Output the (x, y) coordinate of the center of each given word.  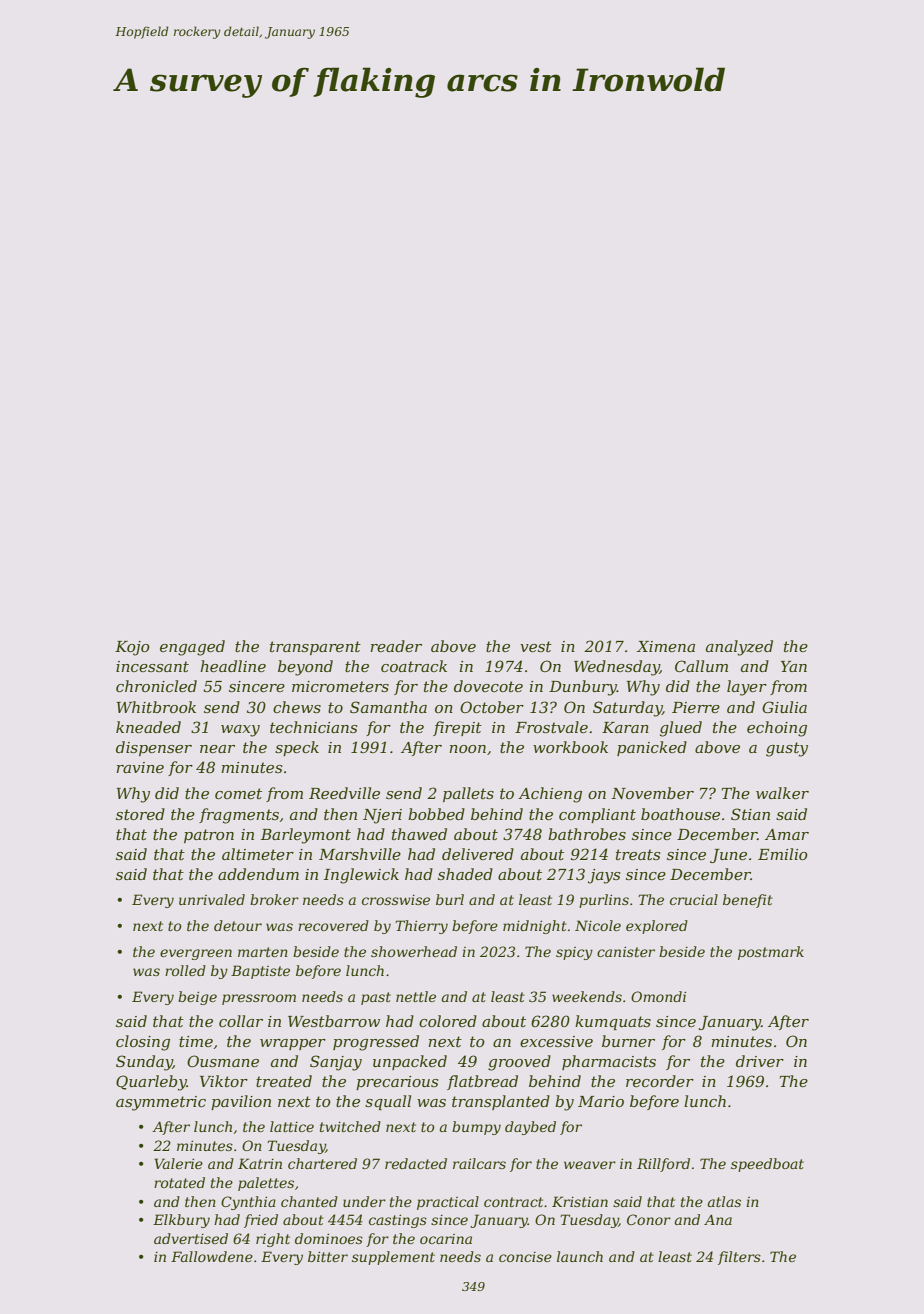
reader (396, 646)
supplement (393, 1258)
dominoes (329, 1238)
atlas (724, 1201)
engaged (192, 648)
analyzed (739, 648)
